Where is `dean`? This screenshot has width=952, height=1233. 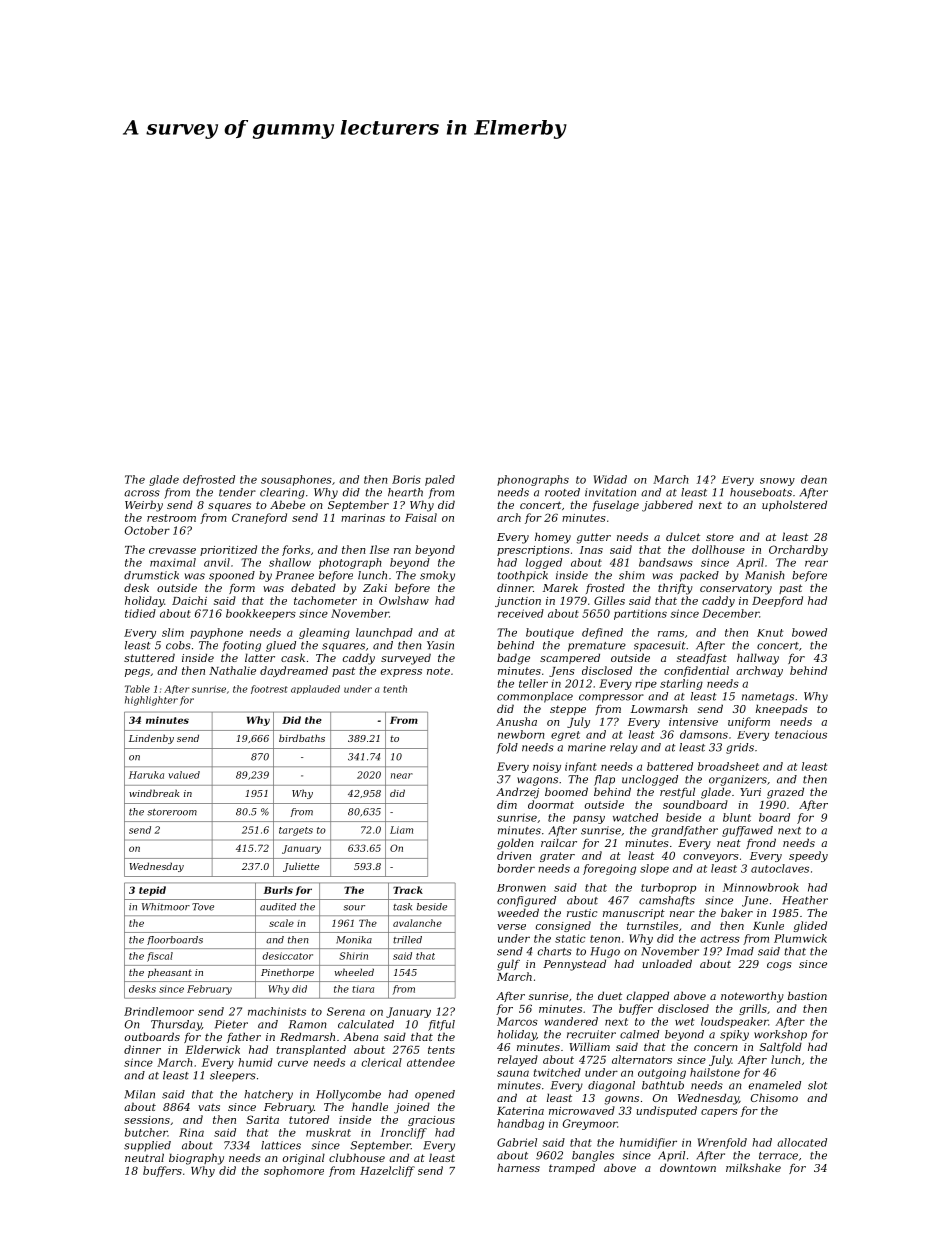
dean is located at coordinates (814, 479).
